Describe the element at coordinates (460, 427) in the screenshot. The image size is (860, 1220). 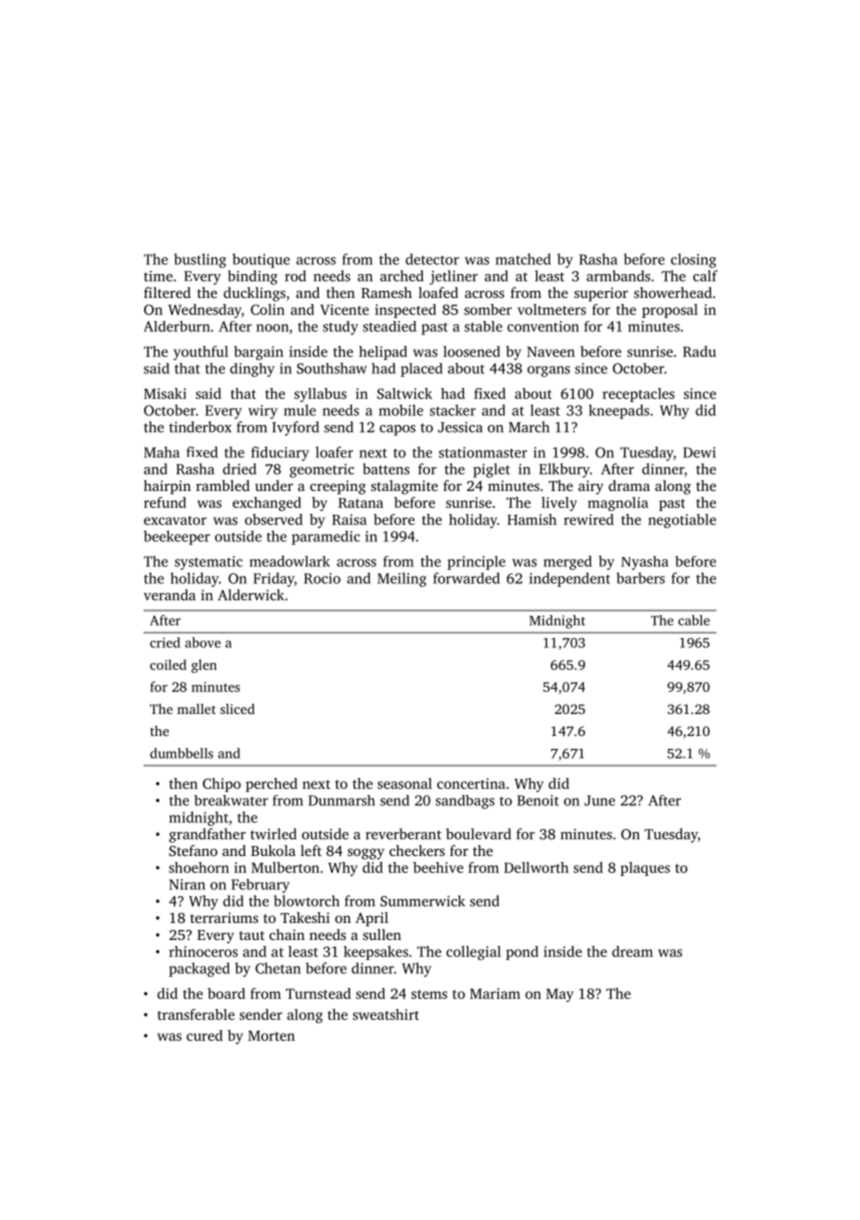
I see `Jessica` at that location.
